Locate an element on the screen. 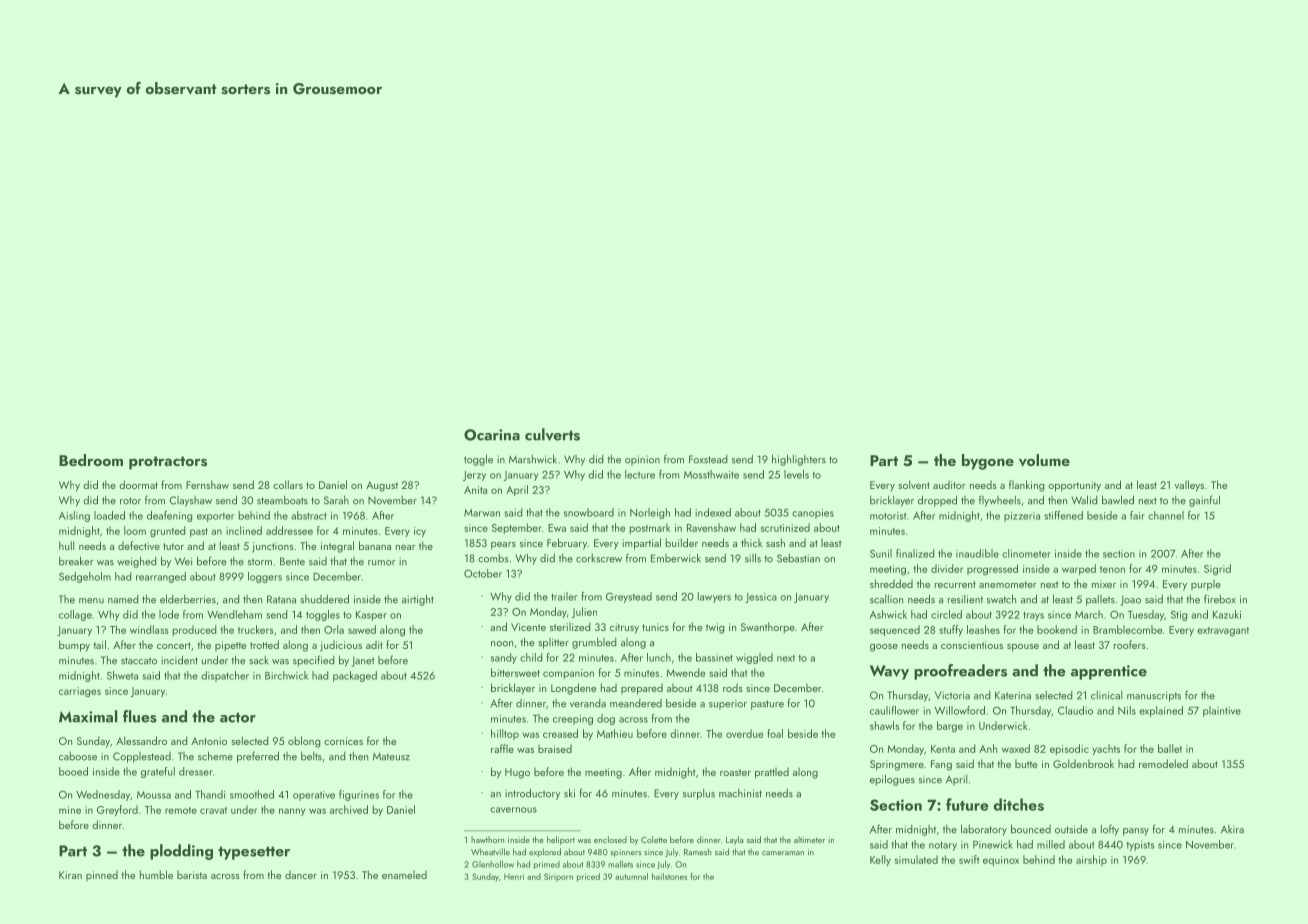 The image size is (1308, 924). enameled is located at coordinates (404, 874).
